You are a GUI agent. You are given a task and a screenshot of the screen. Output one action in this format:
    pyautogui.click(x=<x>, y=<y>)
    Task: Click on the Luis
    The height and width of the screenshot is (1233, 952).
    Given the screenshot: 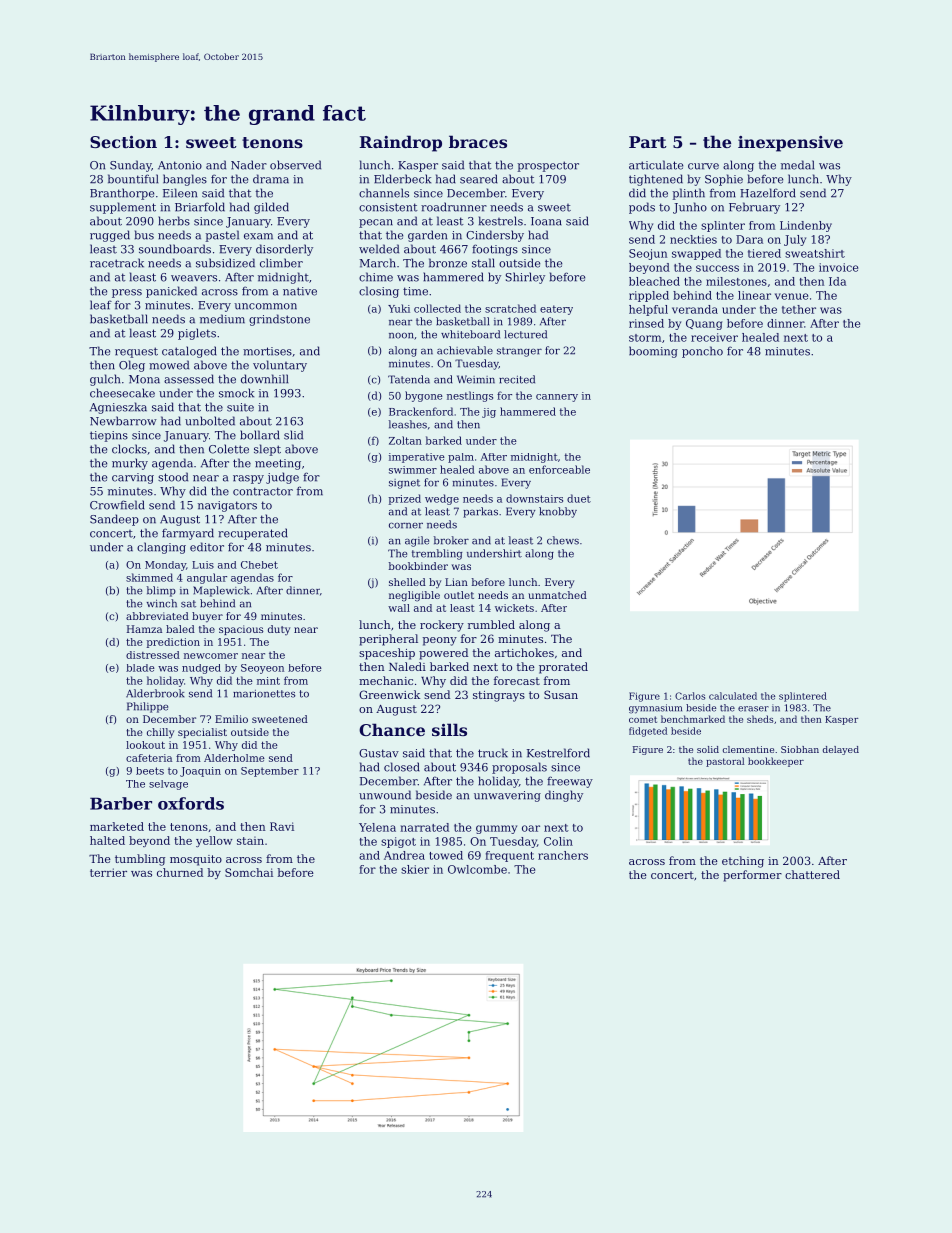 What is the action you would take?
    pyautogui.click(x=203, y=565)
